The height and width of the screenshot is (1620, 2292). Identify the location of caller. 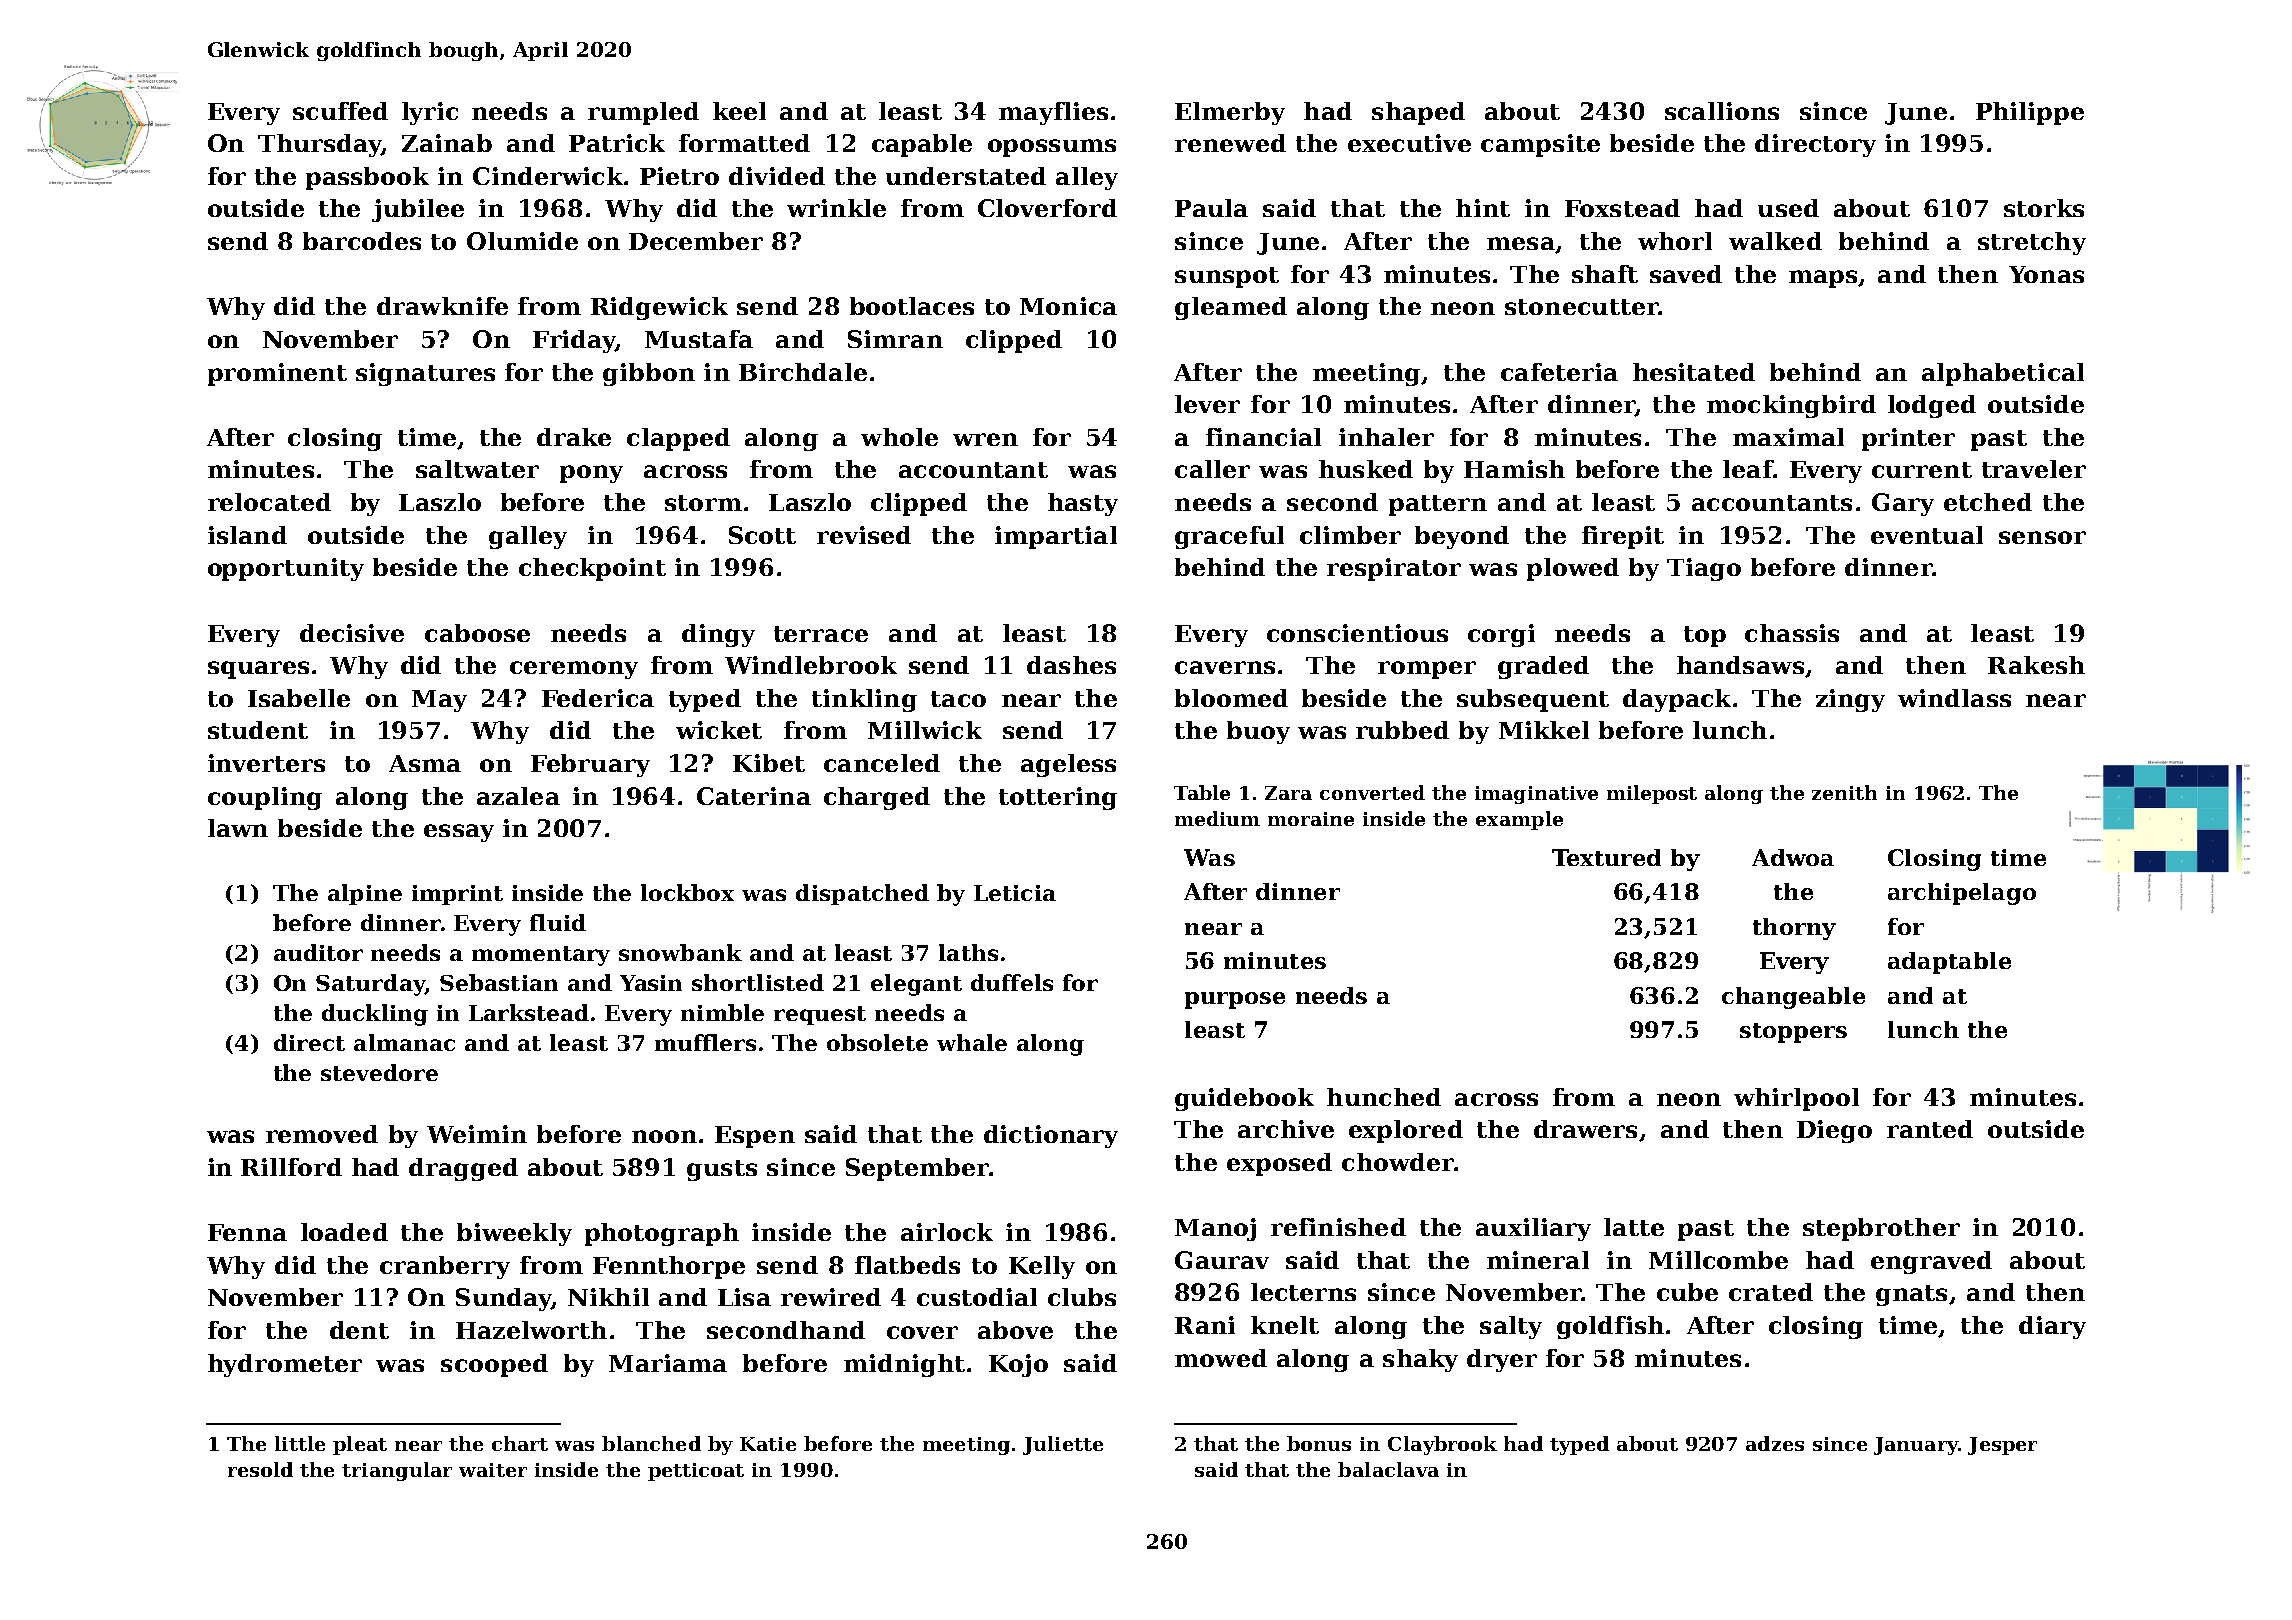
(1212, 469).
